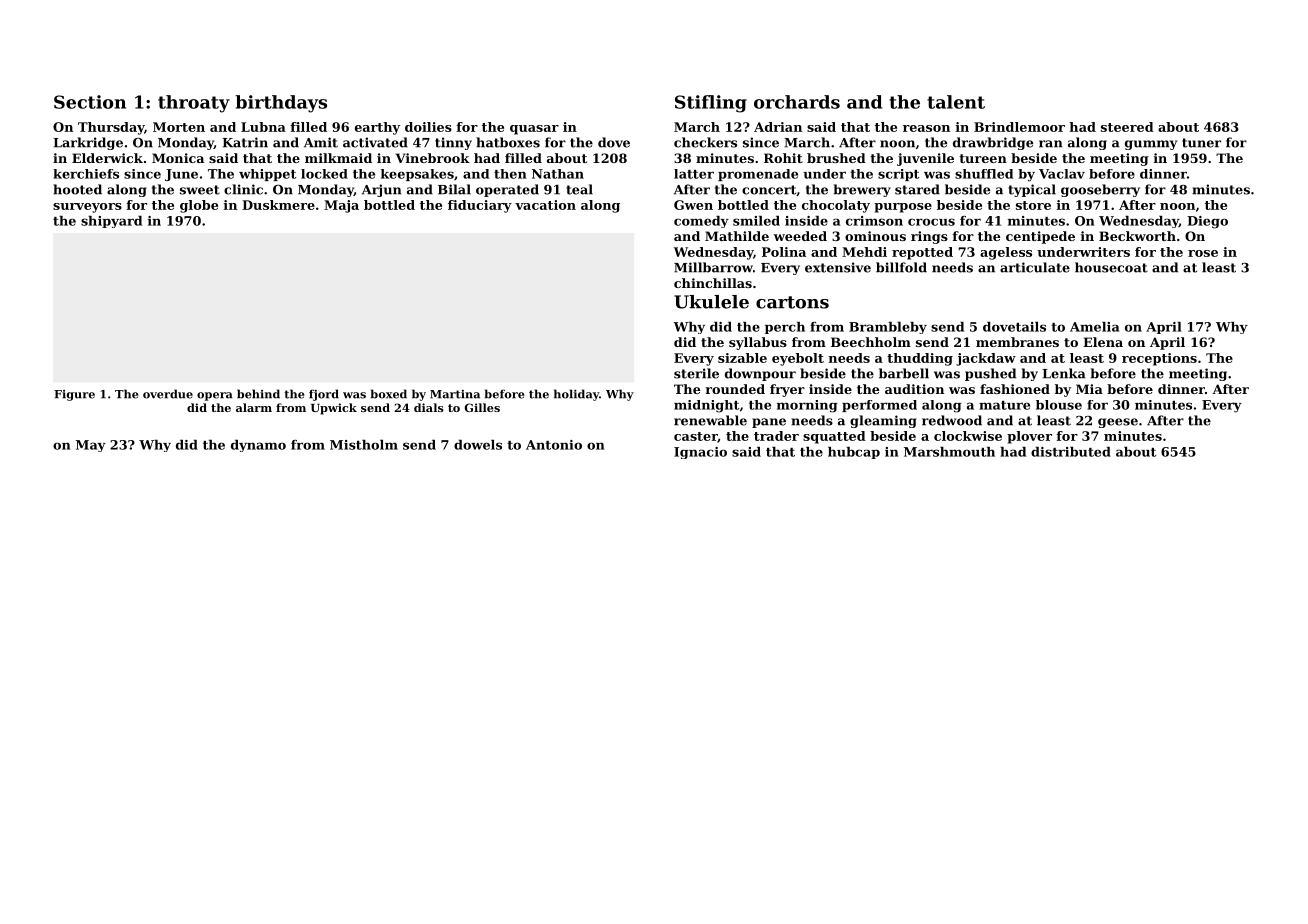  Describe the element at coordinates (711, 302) in the screenshot. I see `Ukulele` at that location.
